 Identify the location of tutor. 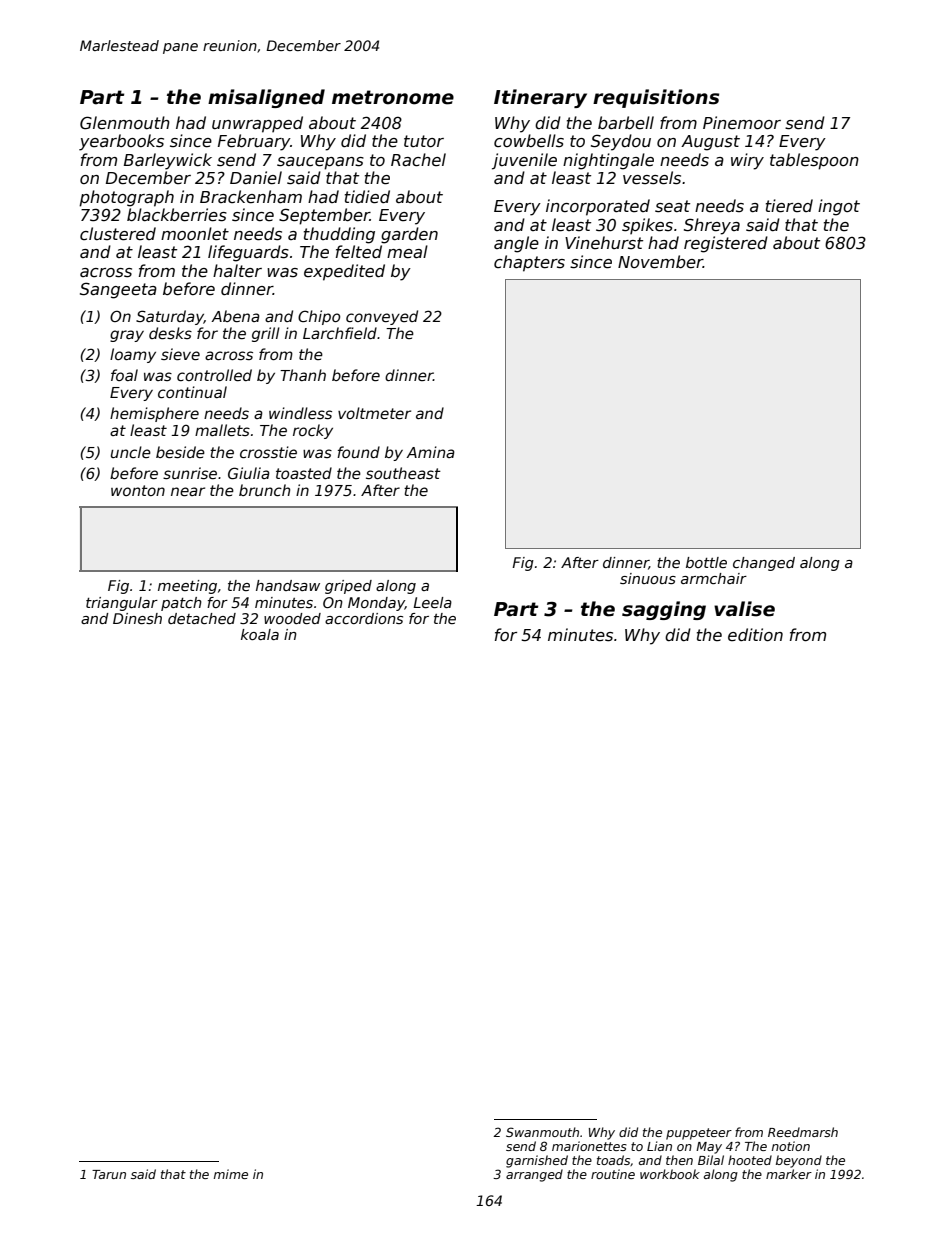
(424, 141).
